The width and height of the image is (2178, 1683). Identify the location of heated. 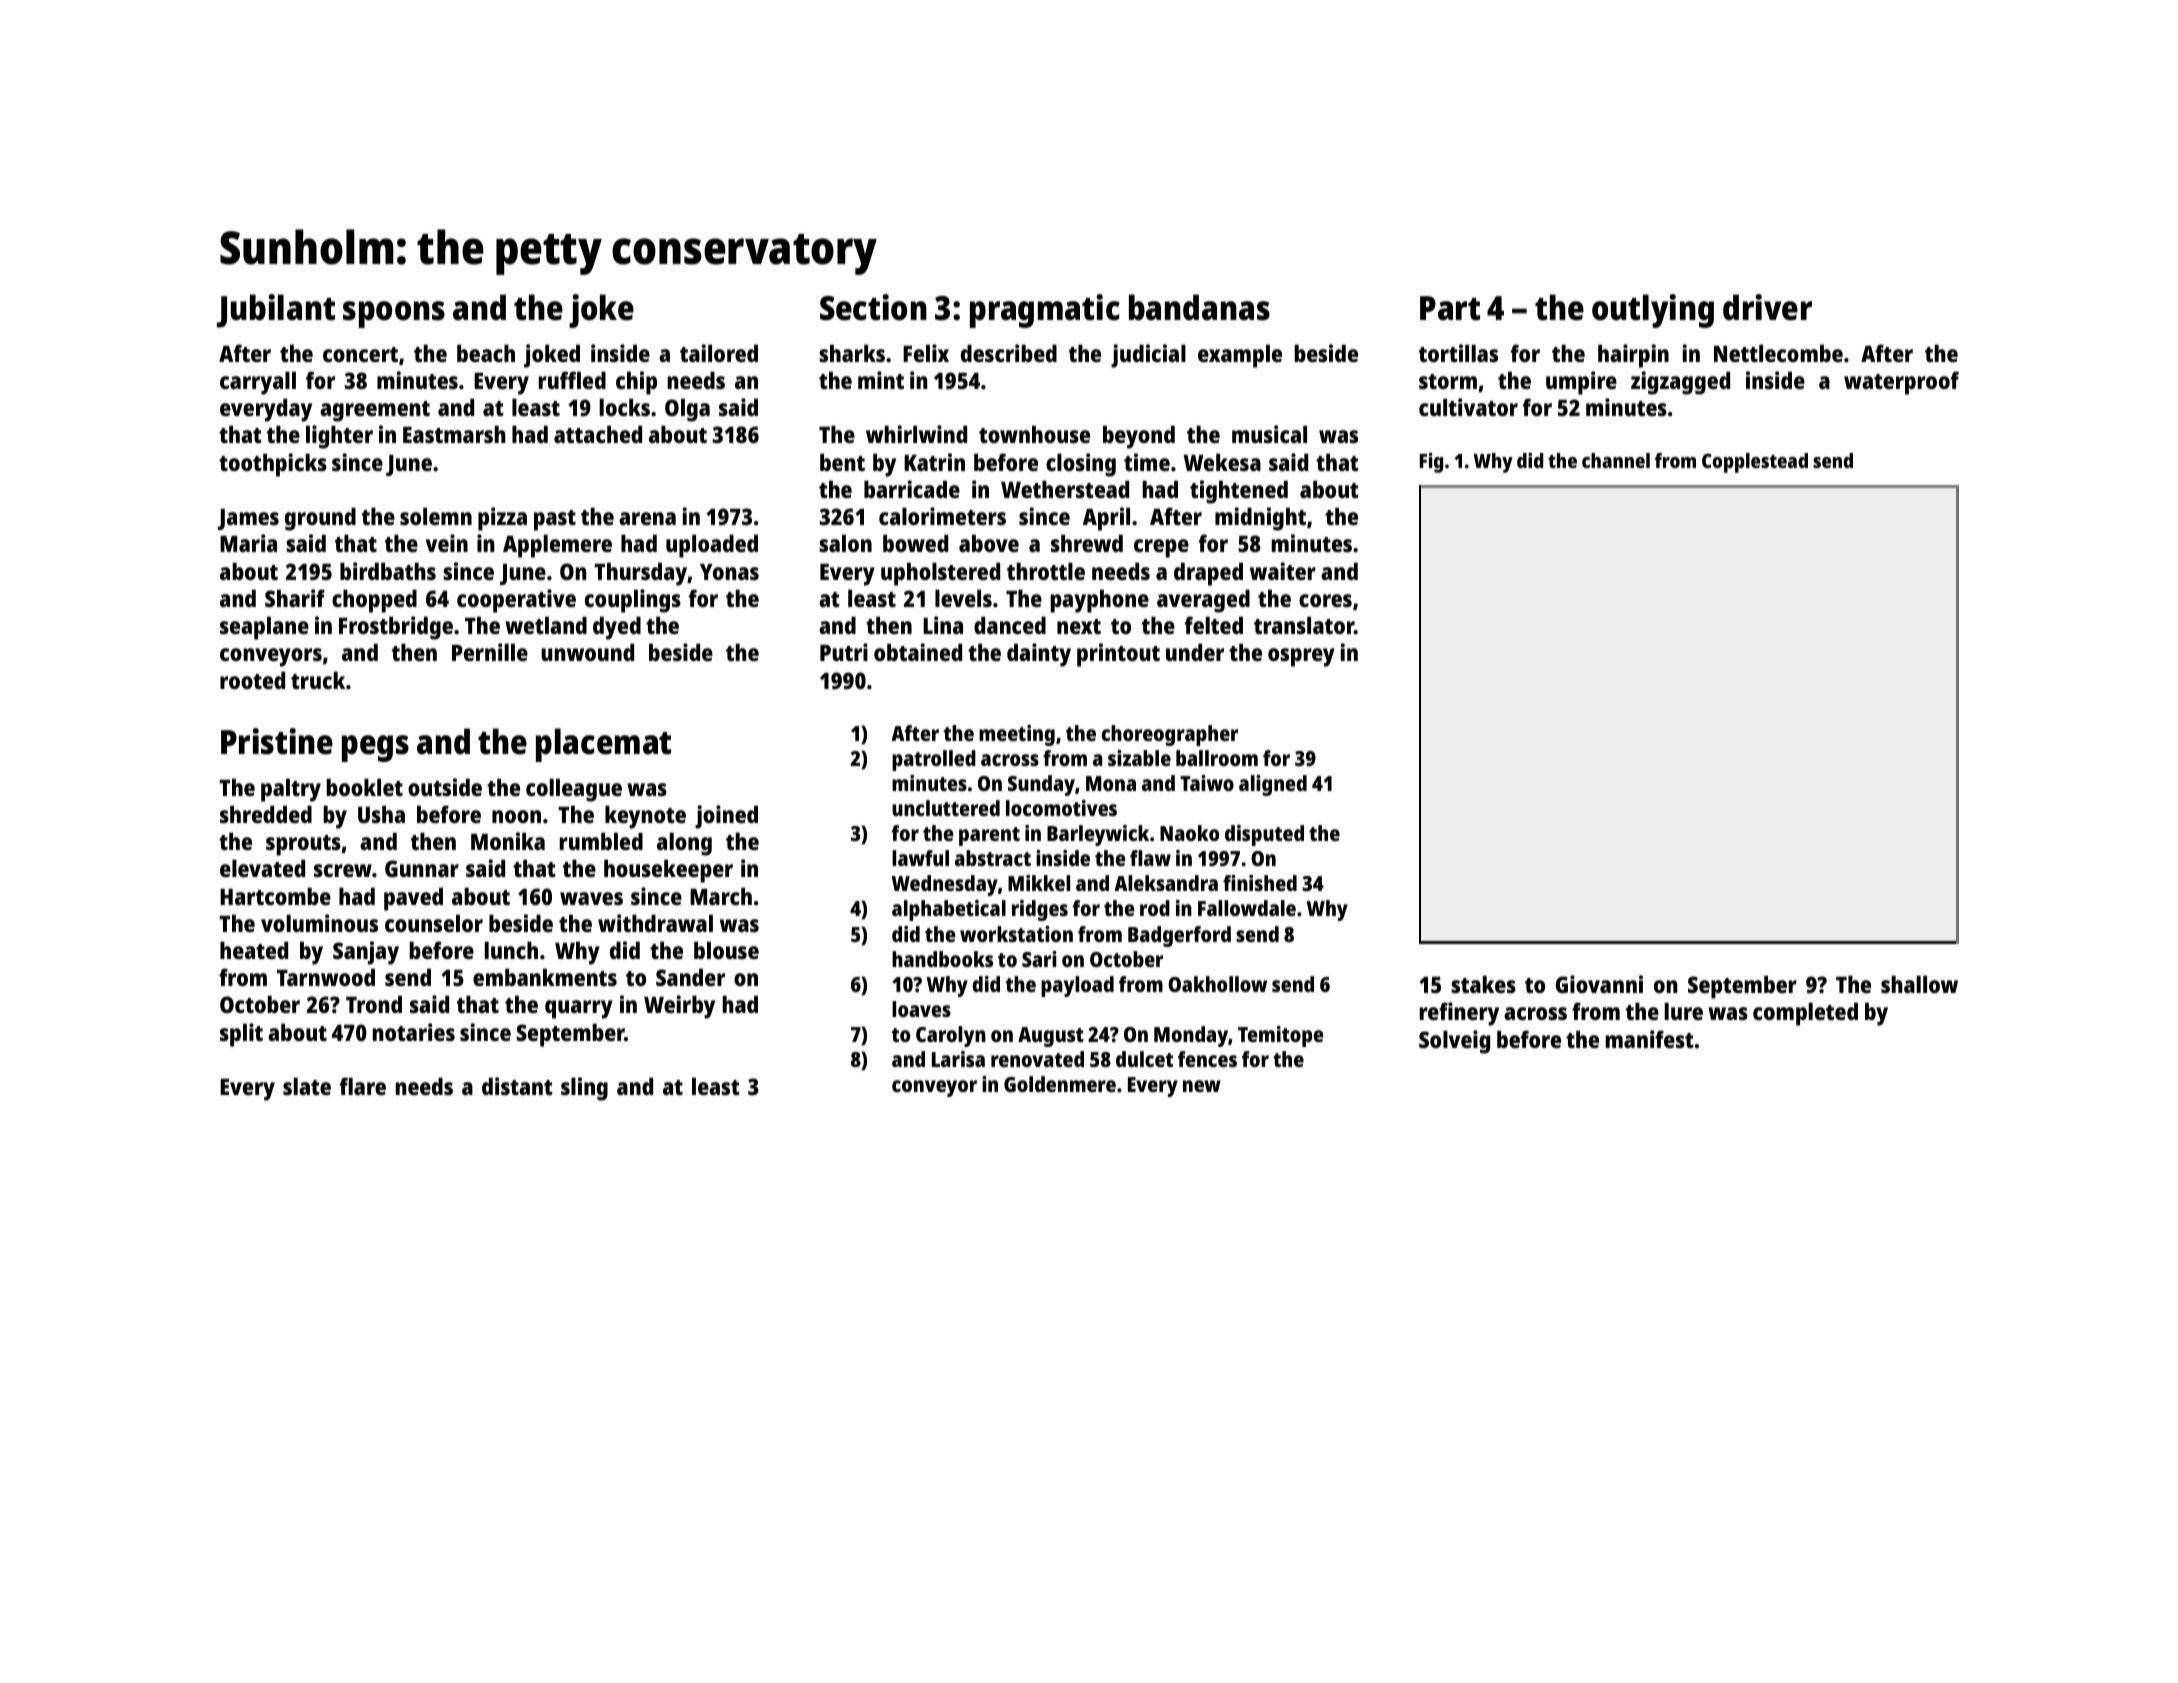
(254, 950).
